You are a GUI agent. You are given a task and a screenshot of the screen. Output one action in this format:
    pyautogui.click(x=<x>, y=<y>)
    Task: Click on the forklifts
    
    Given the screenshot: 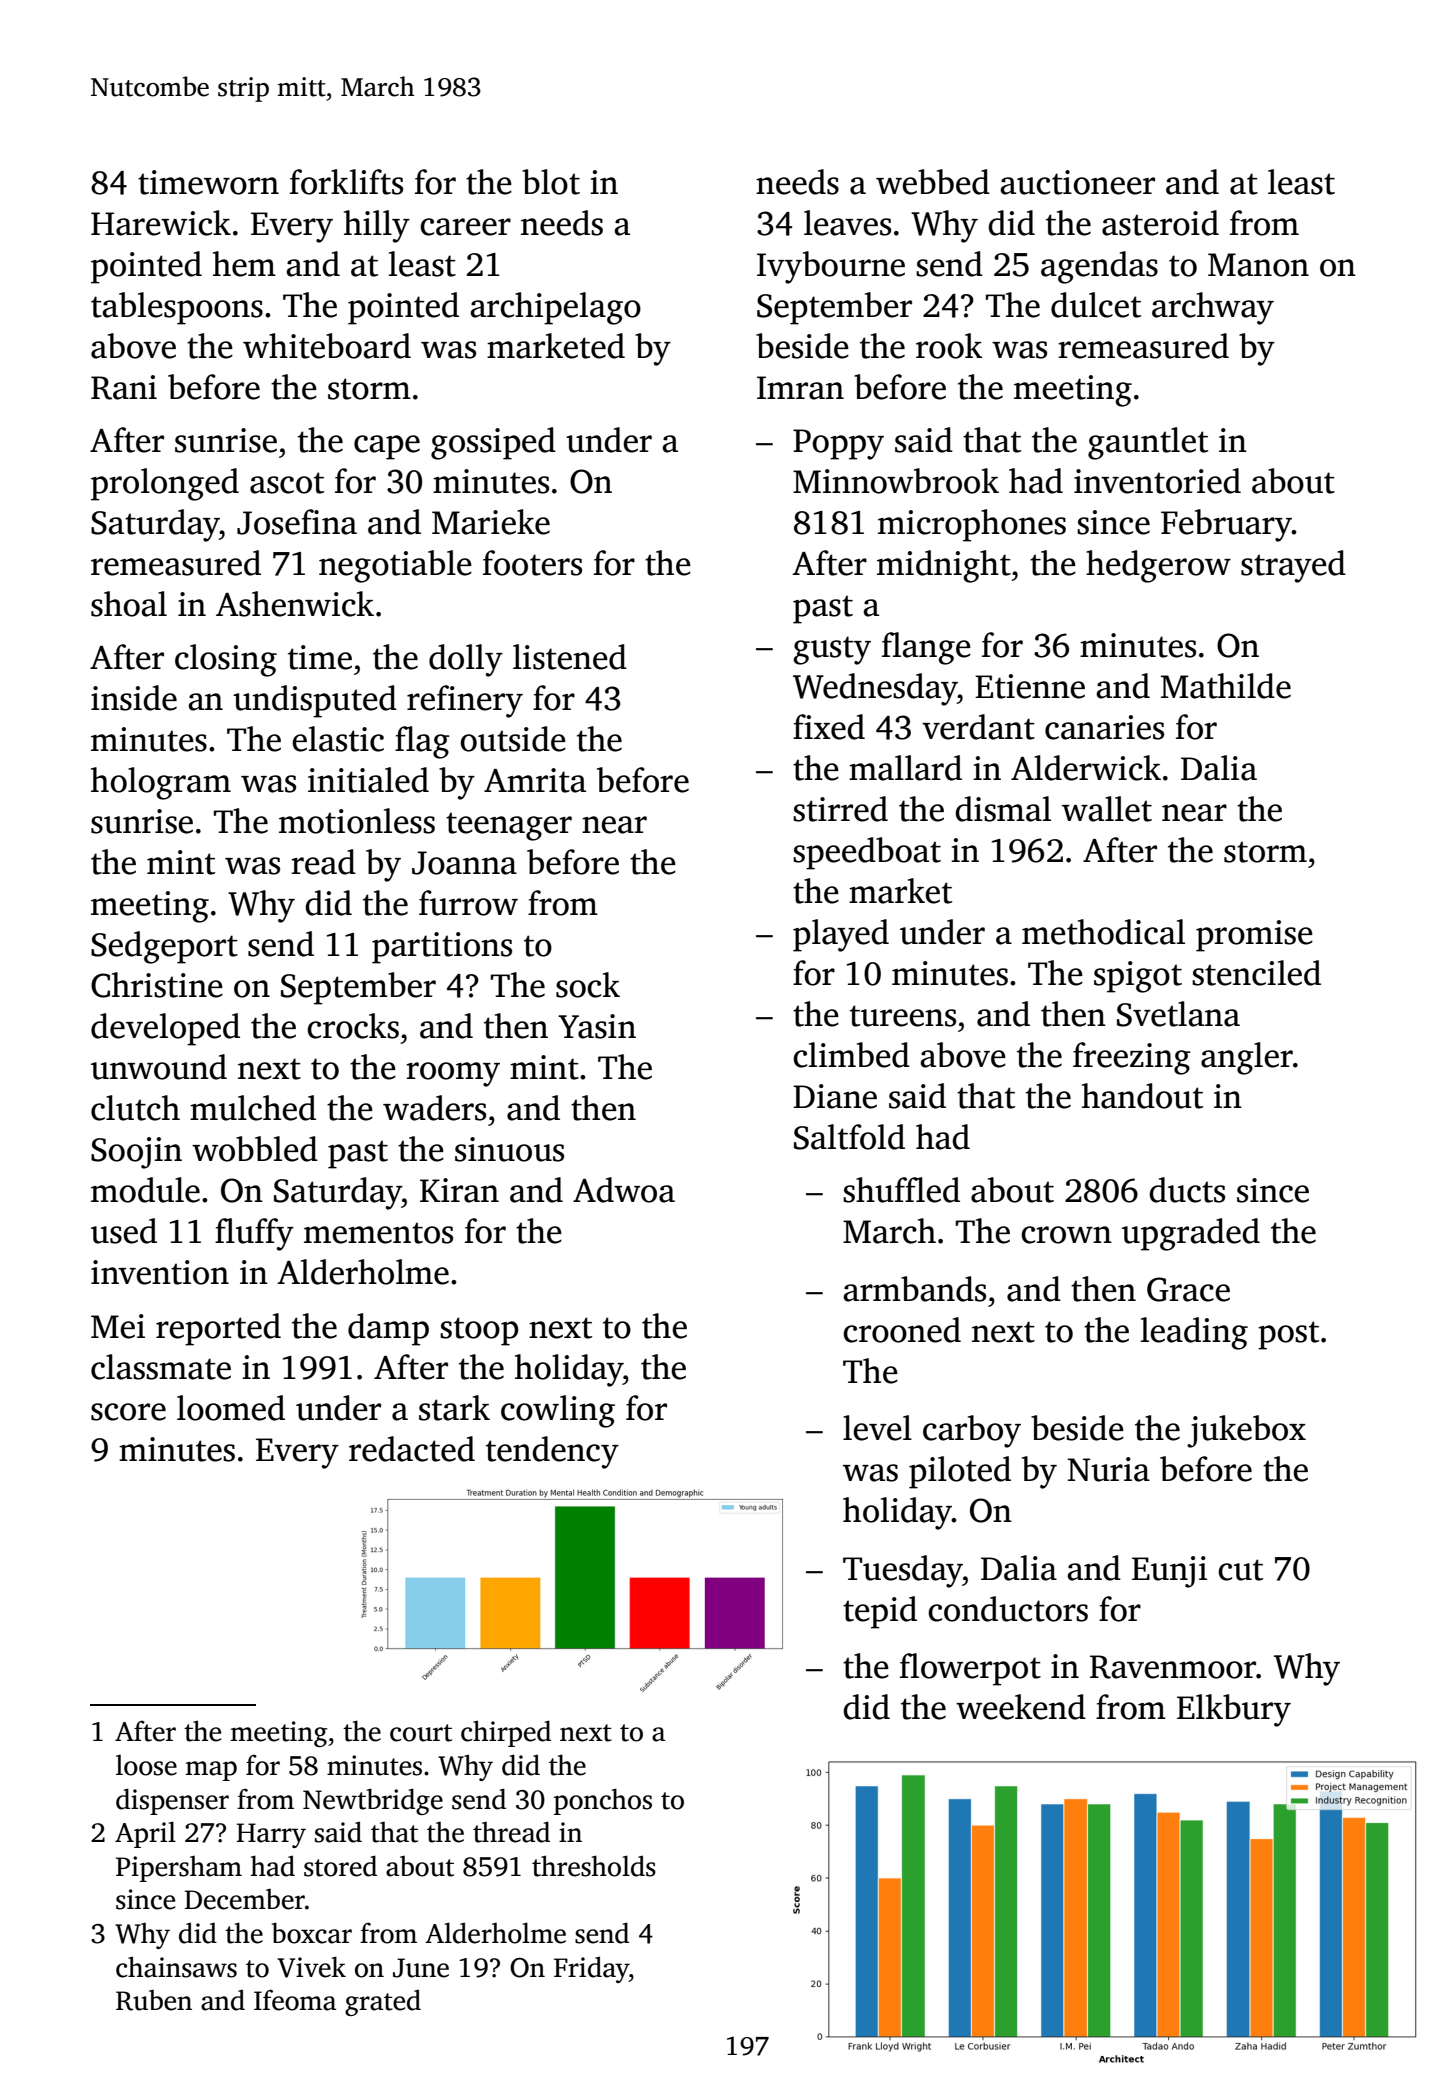 What is the action you would take?
    pyautogui.click(x=346, y=182)
